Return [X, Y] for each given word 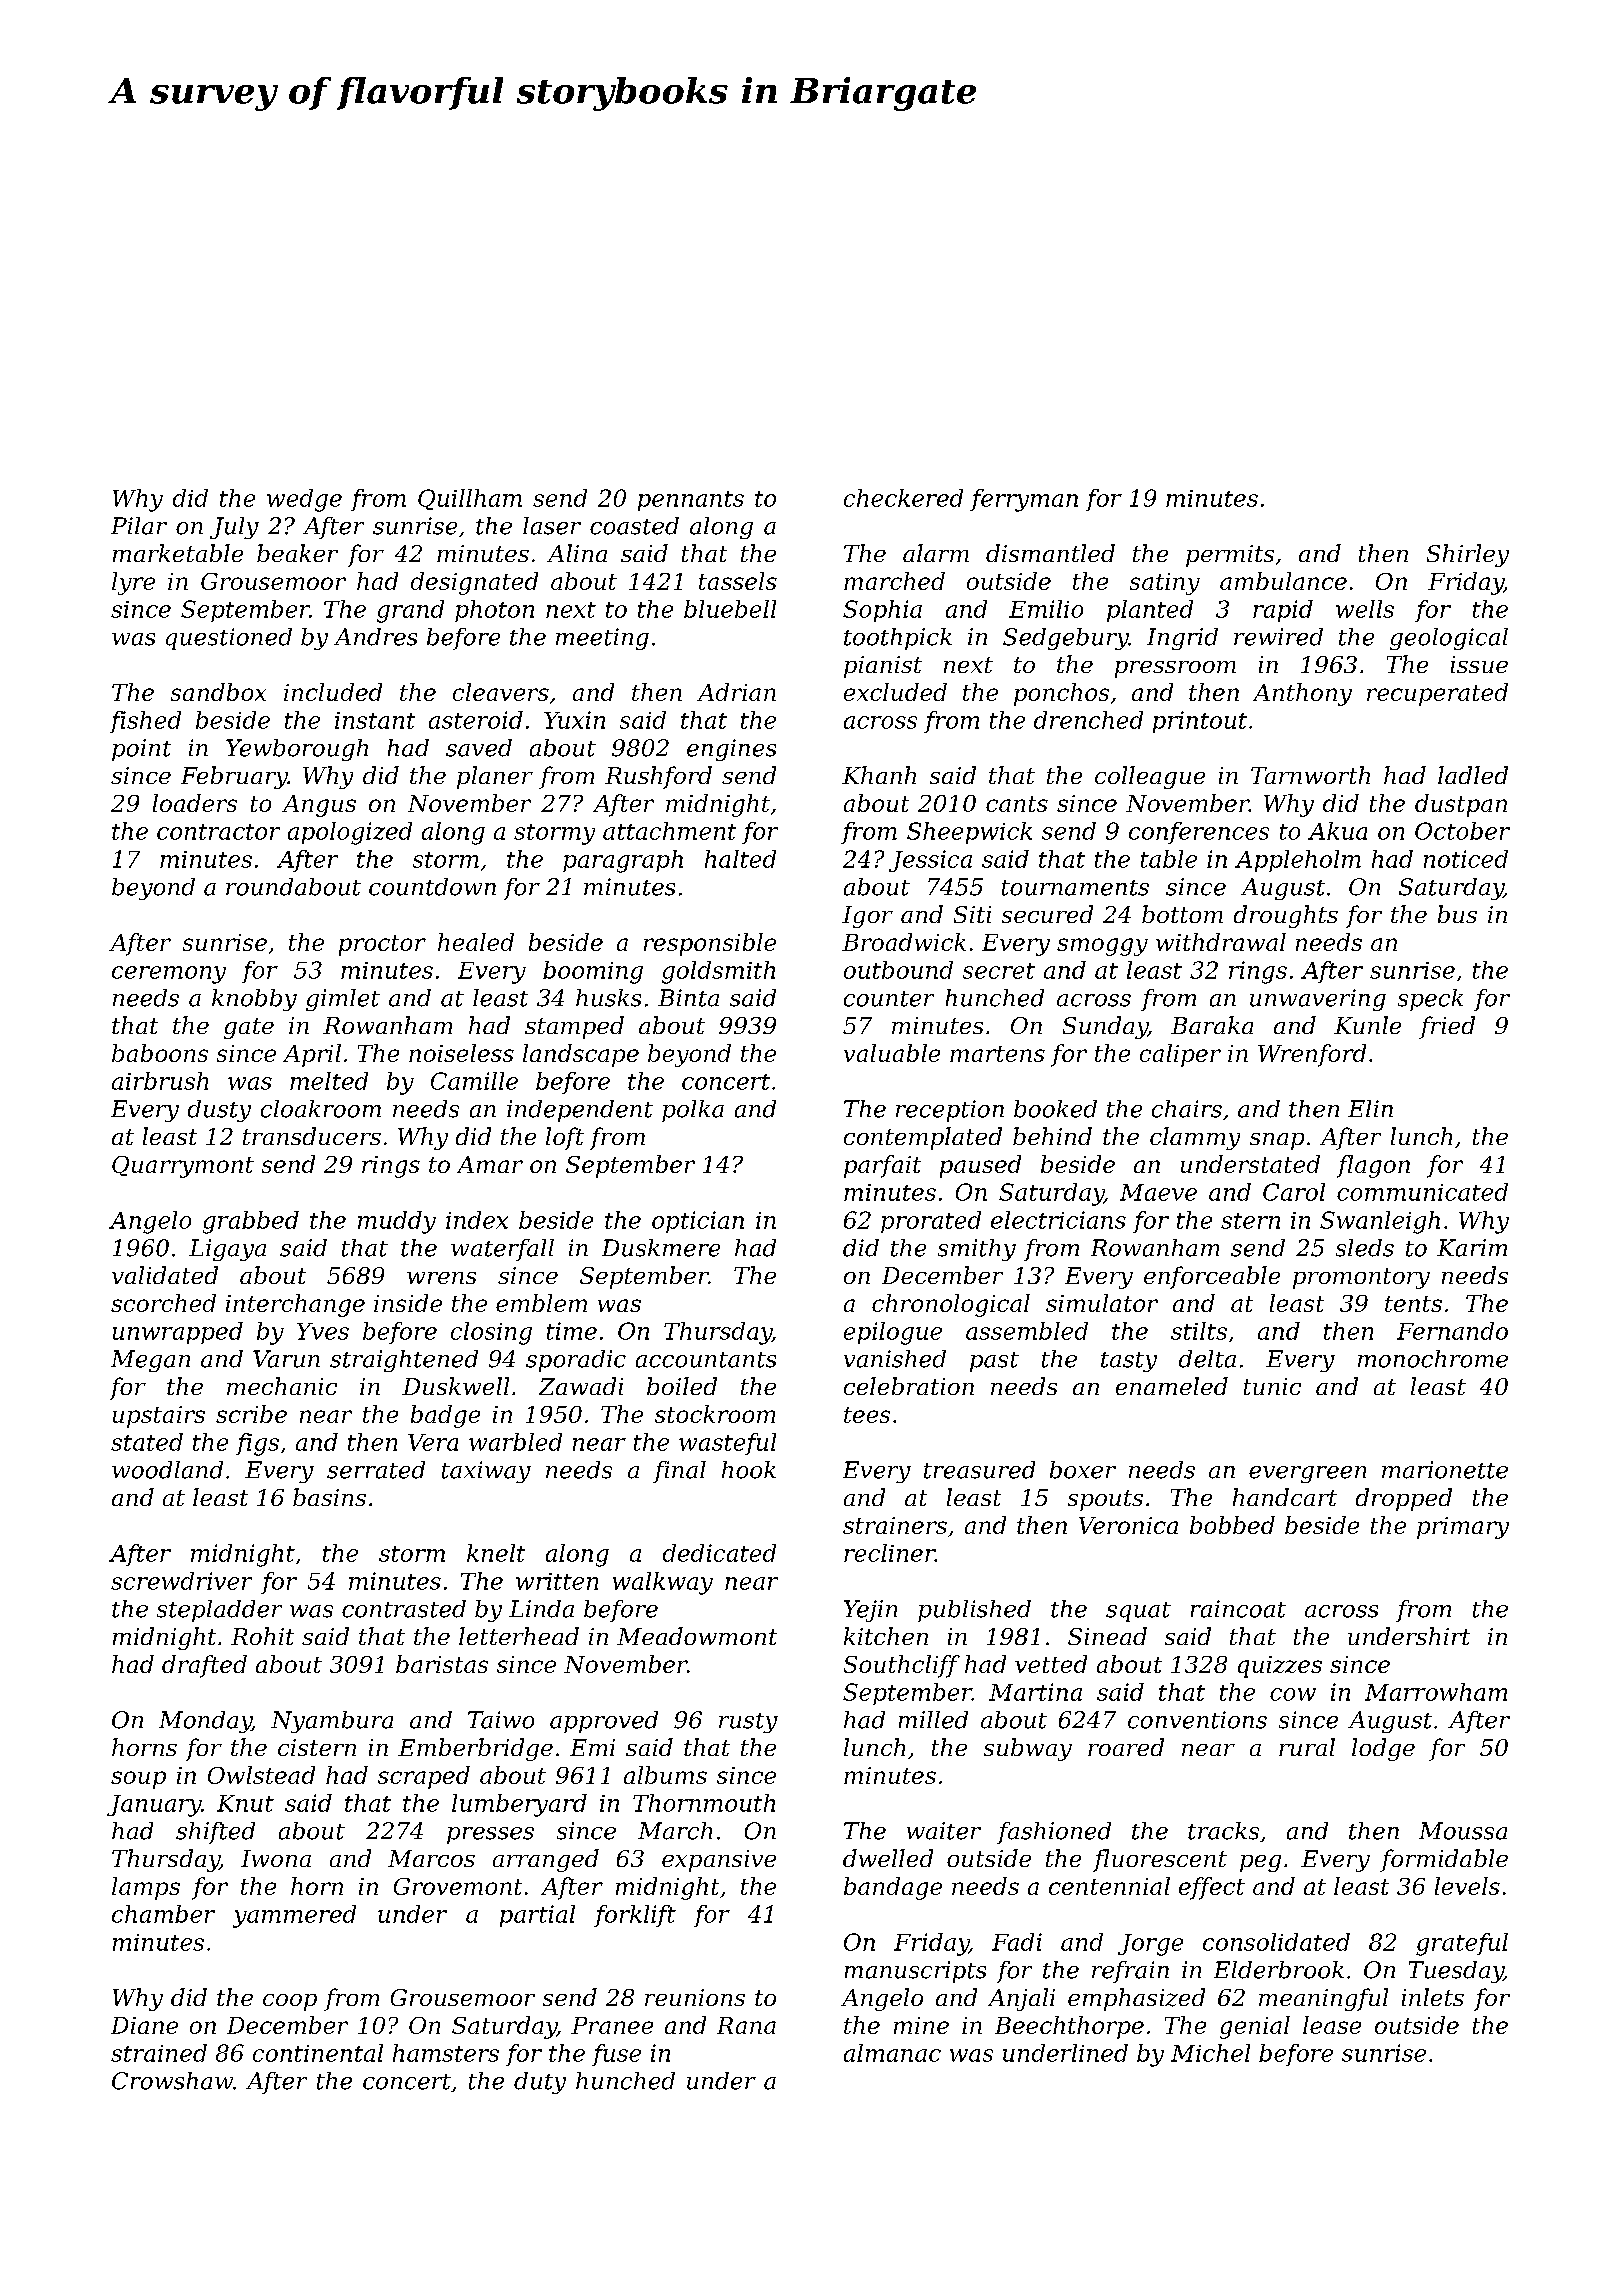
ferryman [1024, 500]
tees [867, 1415]
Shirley [1468, 555]
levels [1467, 1886]
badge [445, 1416]
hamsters [446, 2053]
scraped [424, 1777]
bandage [893, 1888]
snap [1277, 1141]
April [312, 1055]
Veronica [1128, 1525]
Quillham [470, 499]
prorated [931, 1222]
